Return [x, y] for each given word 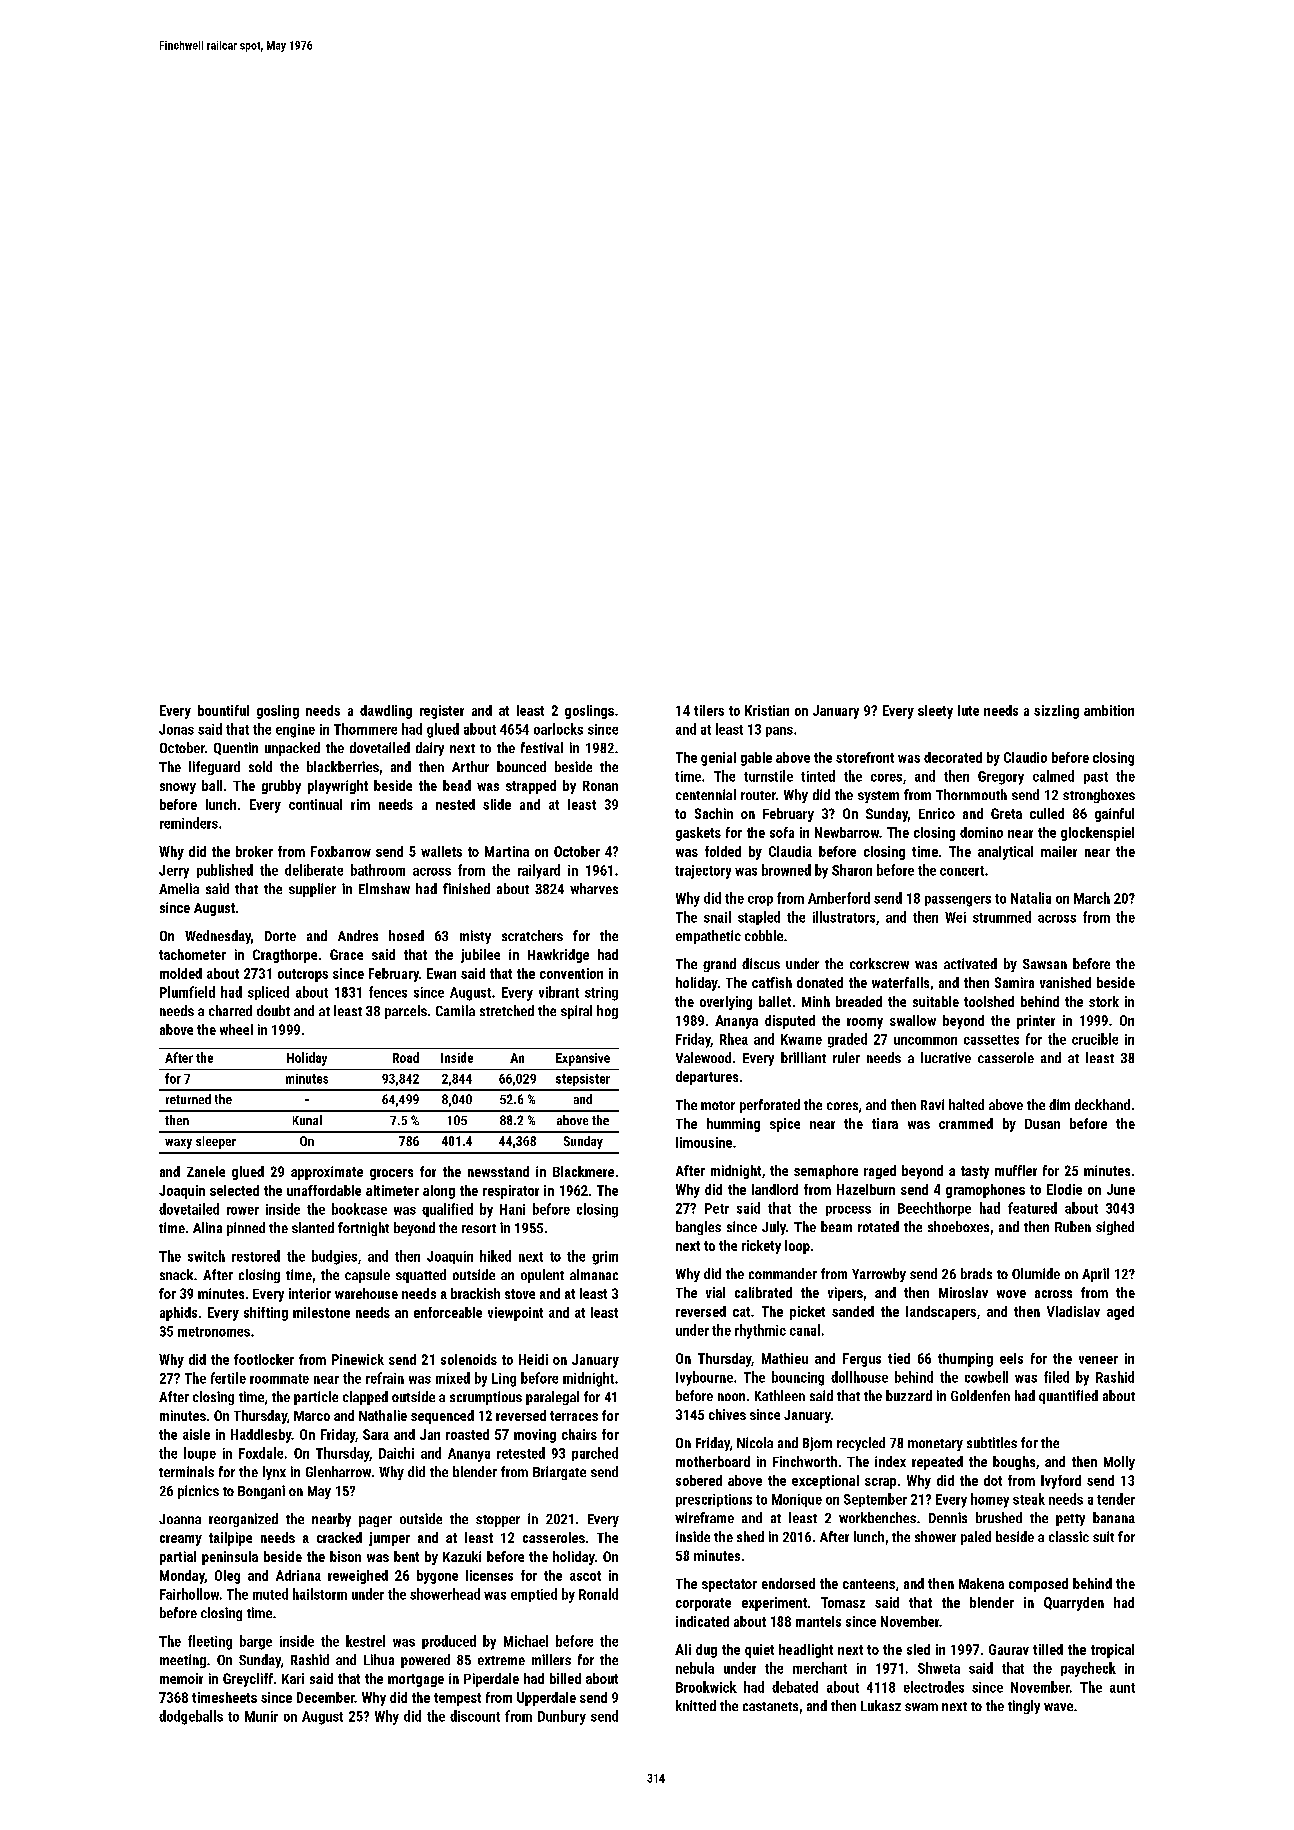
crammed [966, 1123]
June [1121, 1189]
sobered [699, 1480]
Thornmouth [971, 794]
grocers [391, 1174]
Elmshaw [384, 888]
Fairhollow [189, 1594]
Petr [717, 1208]
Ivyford [1061, 1482]
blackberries [343, 766]
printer [1036, 1022]
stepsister [583, 1080]
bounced [521, 766]
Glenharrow [338, 1471]
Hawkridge [558, 956]
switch [206, 1256]
